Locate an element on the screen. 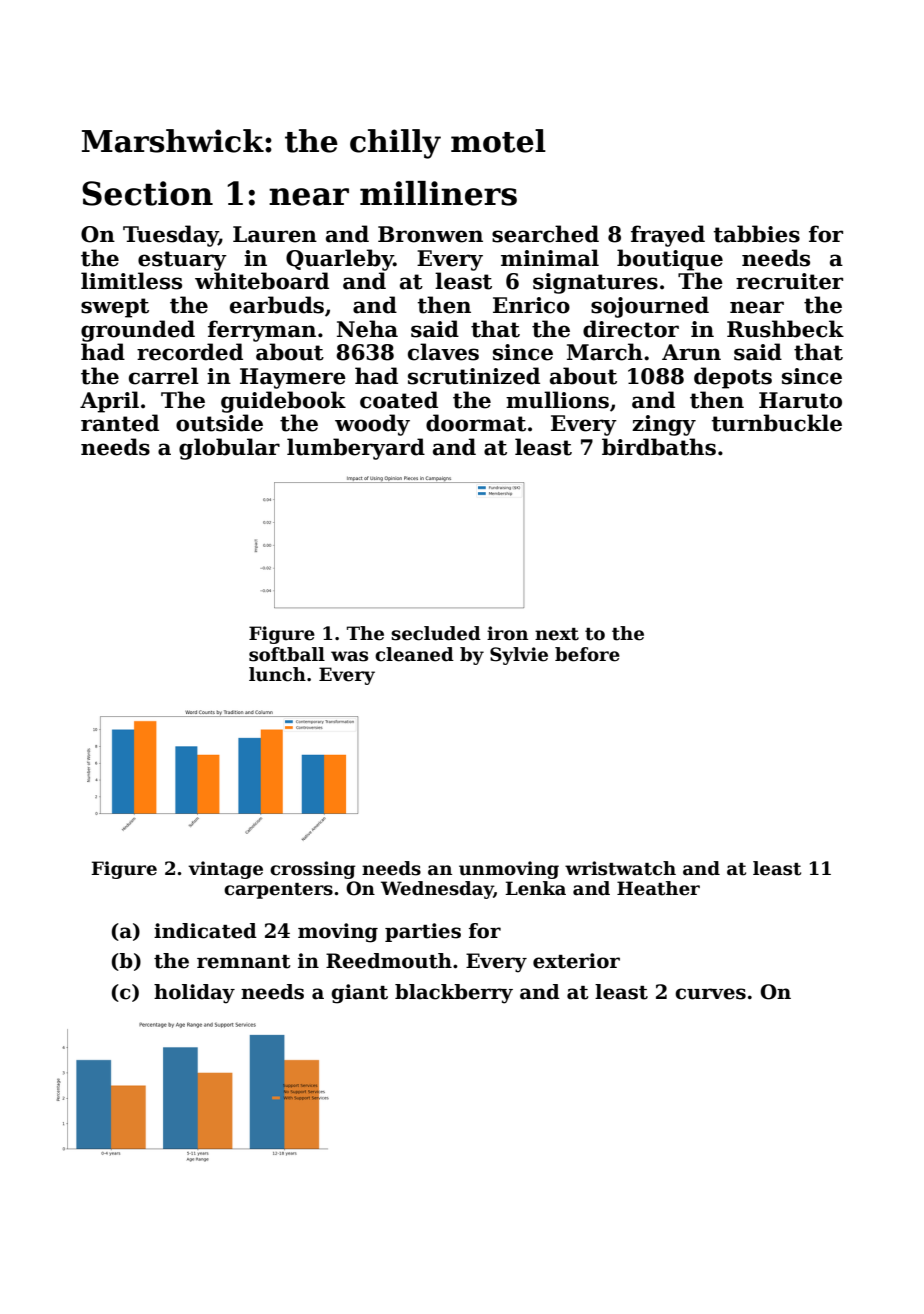 The image size is (924, 1314). secluded is located at coordinates (436, 633).
